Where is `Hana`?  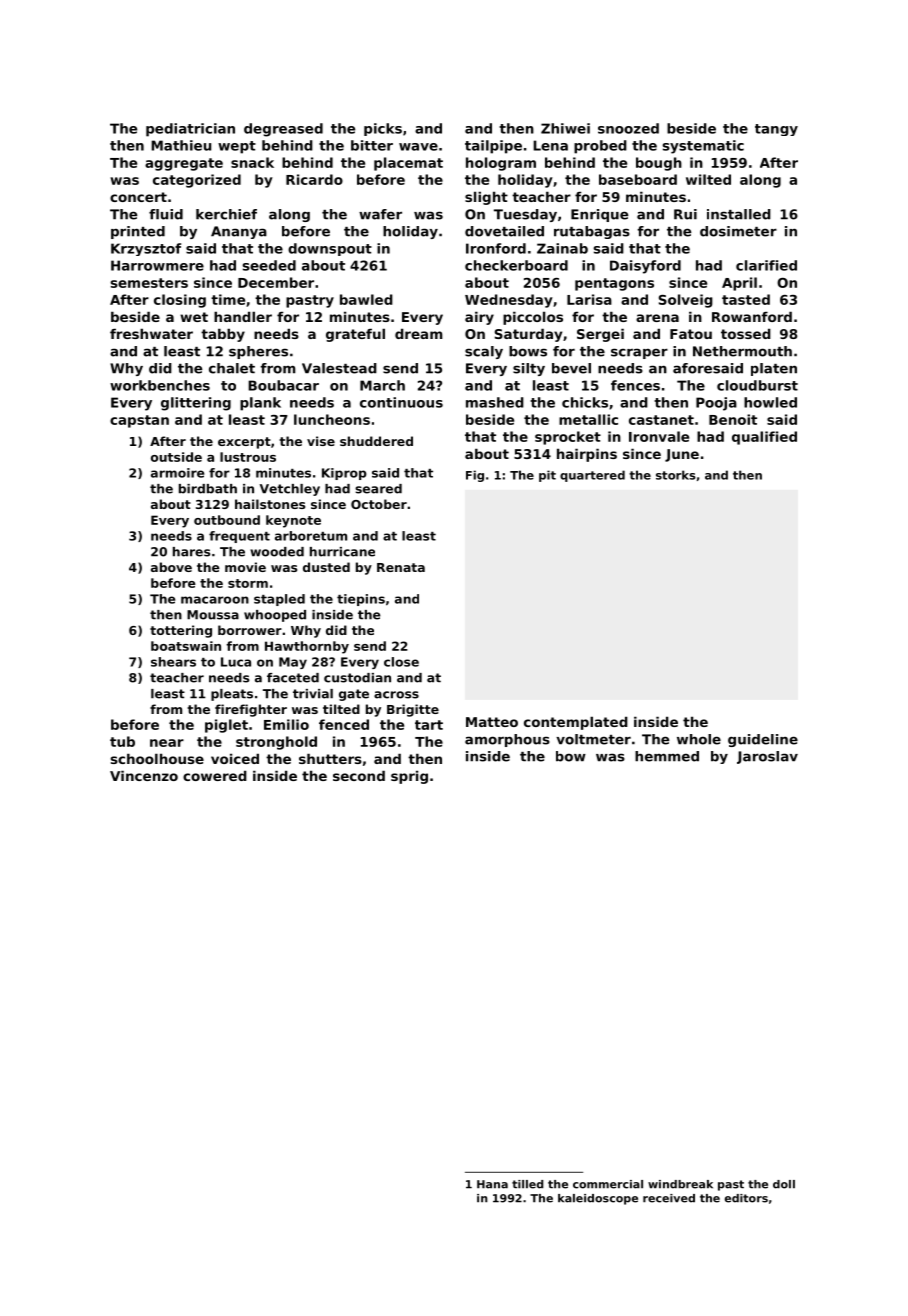
Hana is located at coordinates (492, 1184).
